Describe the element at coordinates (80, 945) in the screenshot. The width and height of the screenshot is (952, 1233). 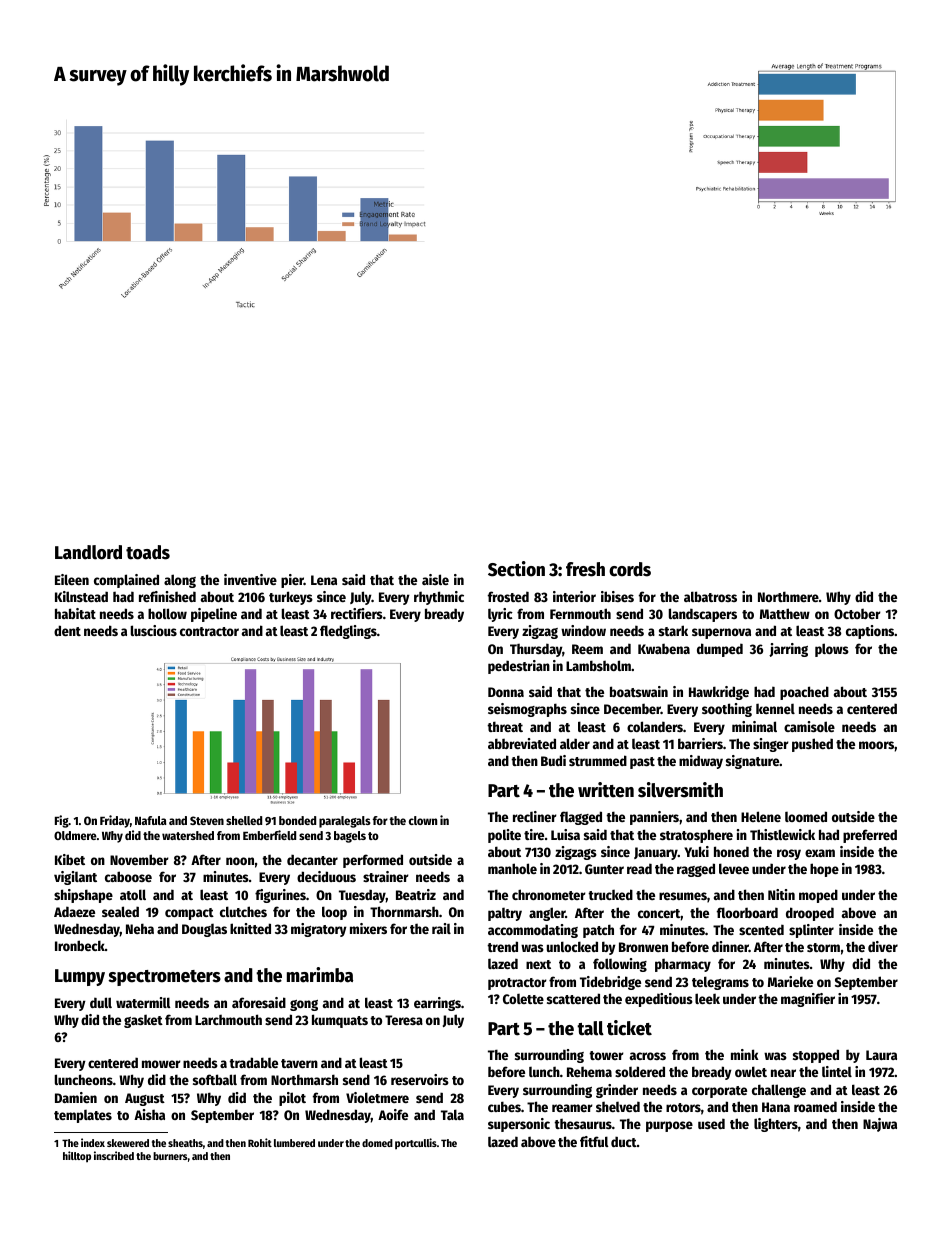
I see `Ironbeck` at that location.
